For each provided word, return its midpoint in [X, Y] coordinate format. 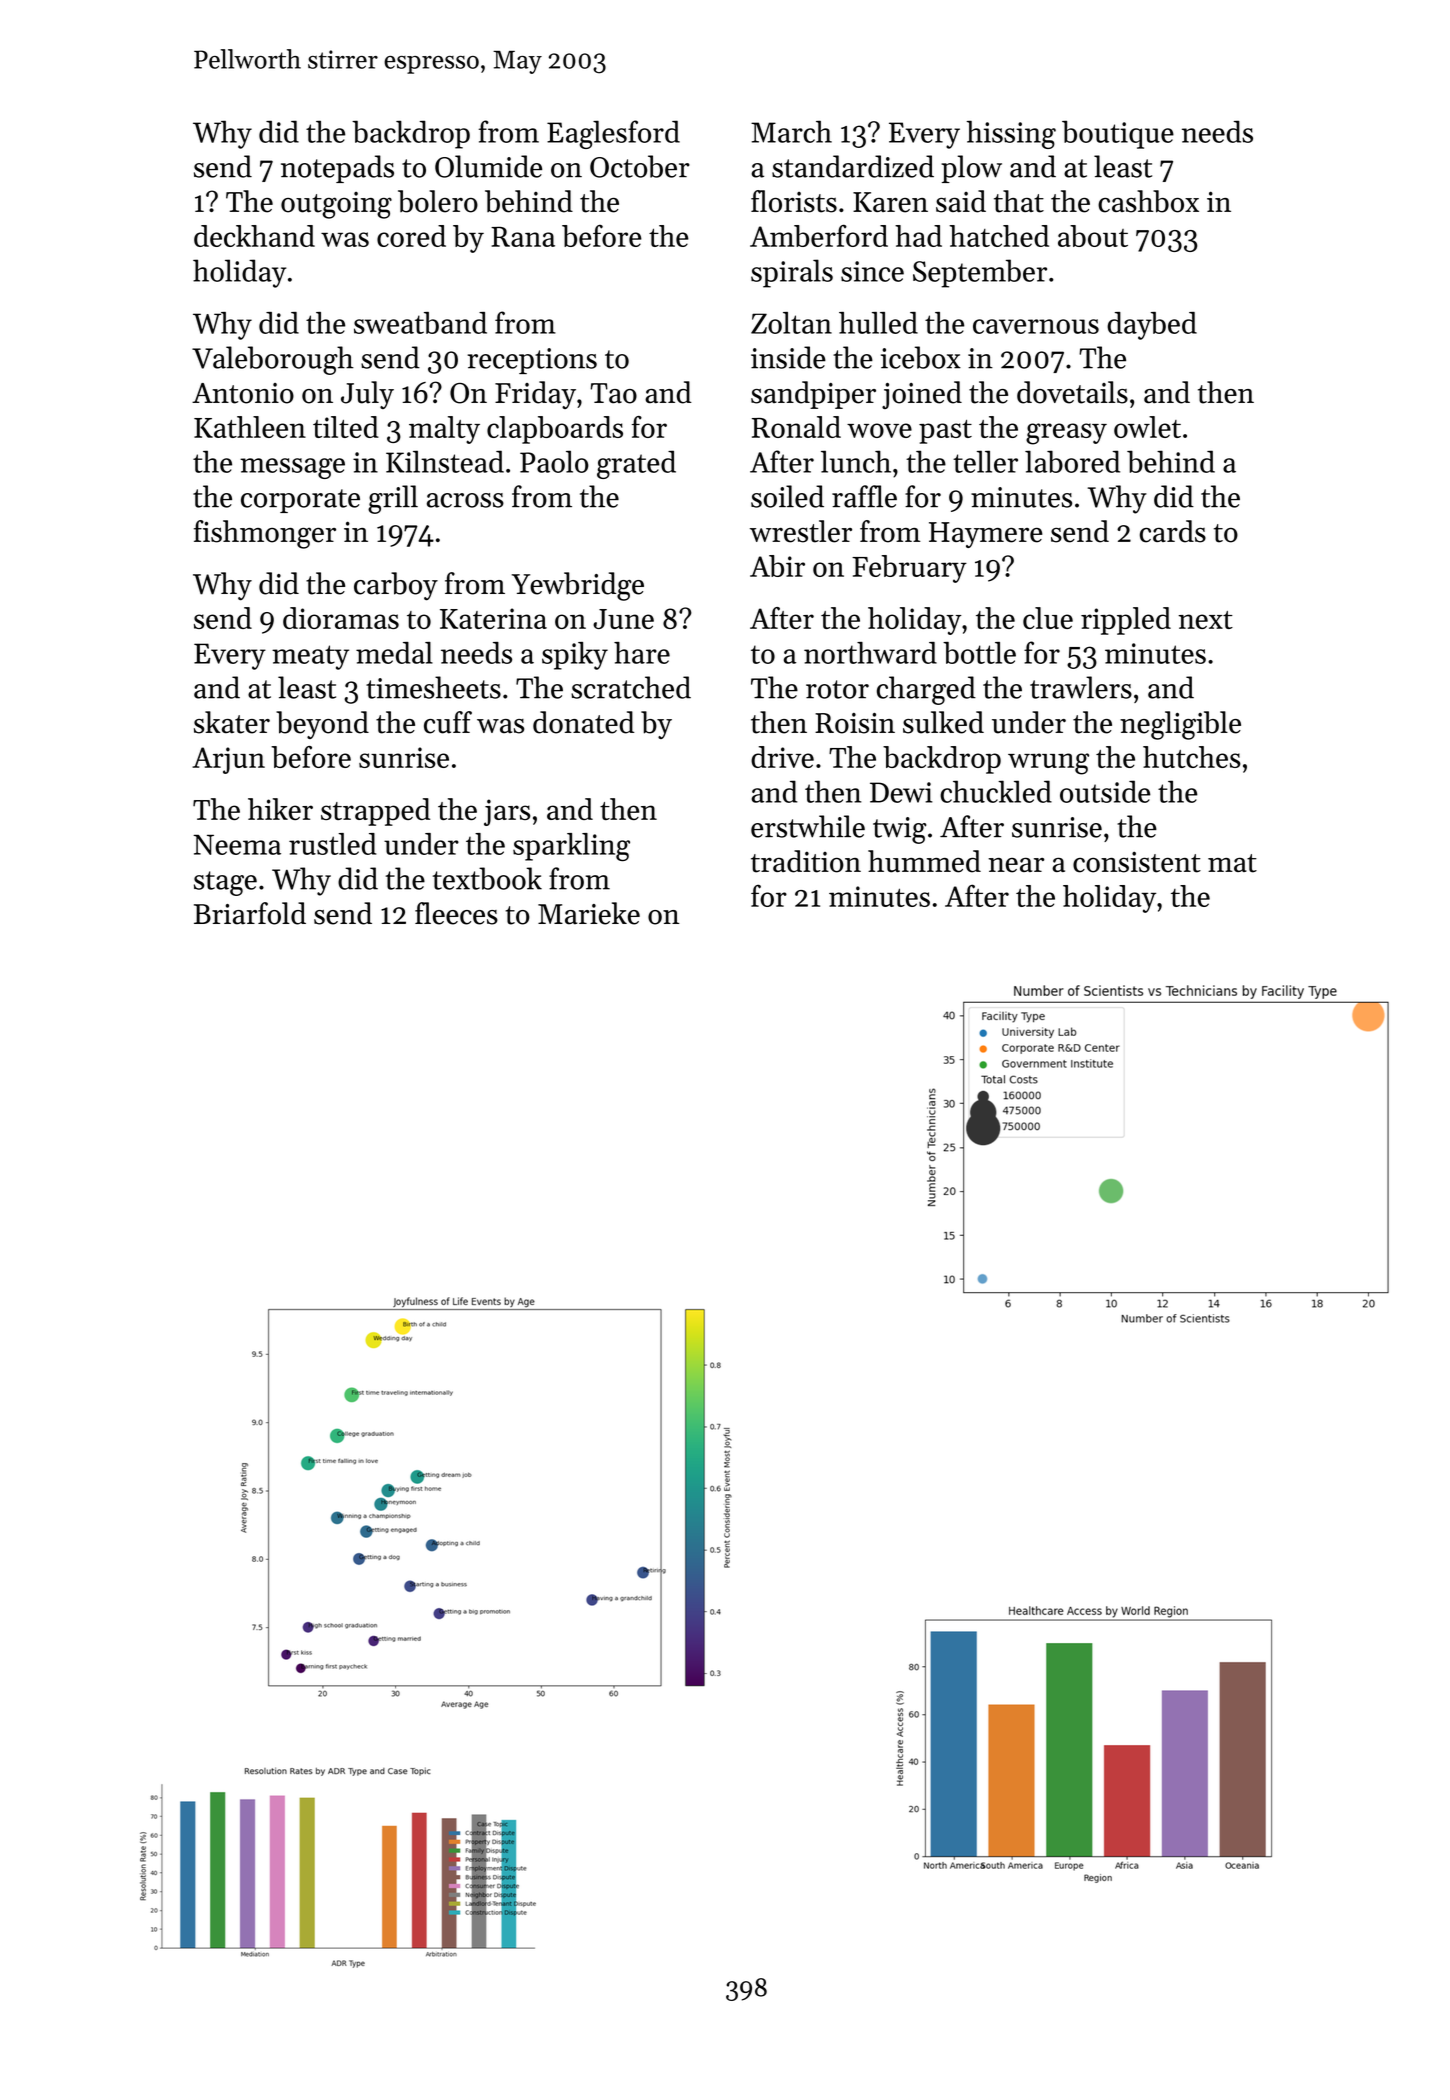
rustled [332, 844]
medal [394, 653]
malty [444, 430]
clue [1048, 618]
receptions [532, 361]
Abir [777, 566]
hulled [878, 323]
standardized [853, 166]
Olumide [488, 166]
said [961, 201]
